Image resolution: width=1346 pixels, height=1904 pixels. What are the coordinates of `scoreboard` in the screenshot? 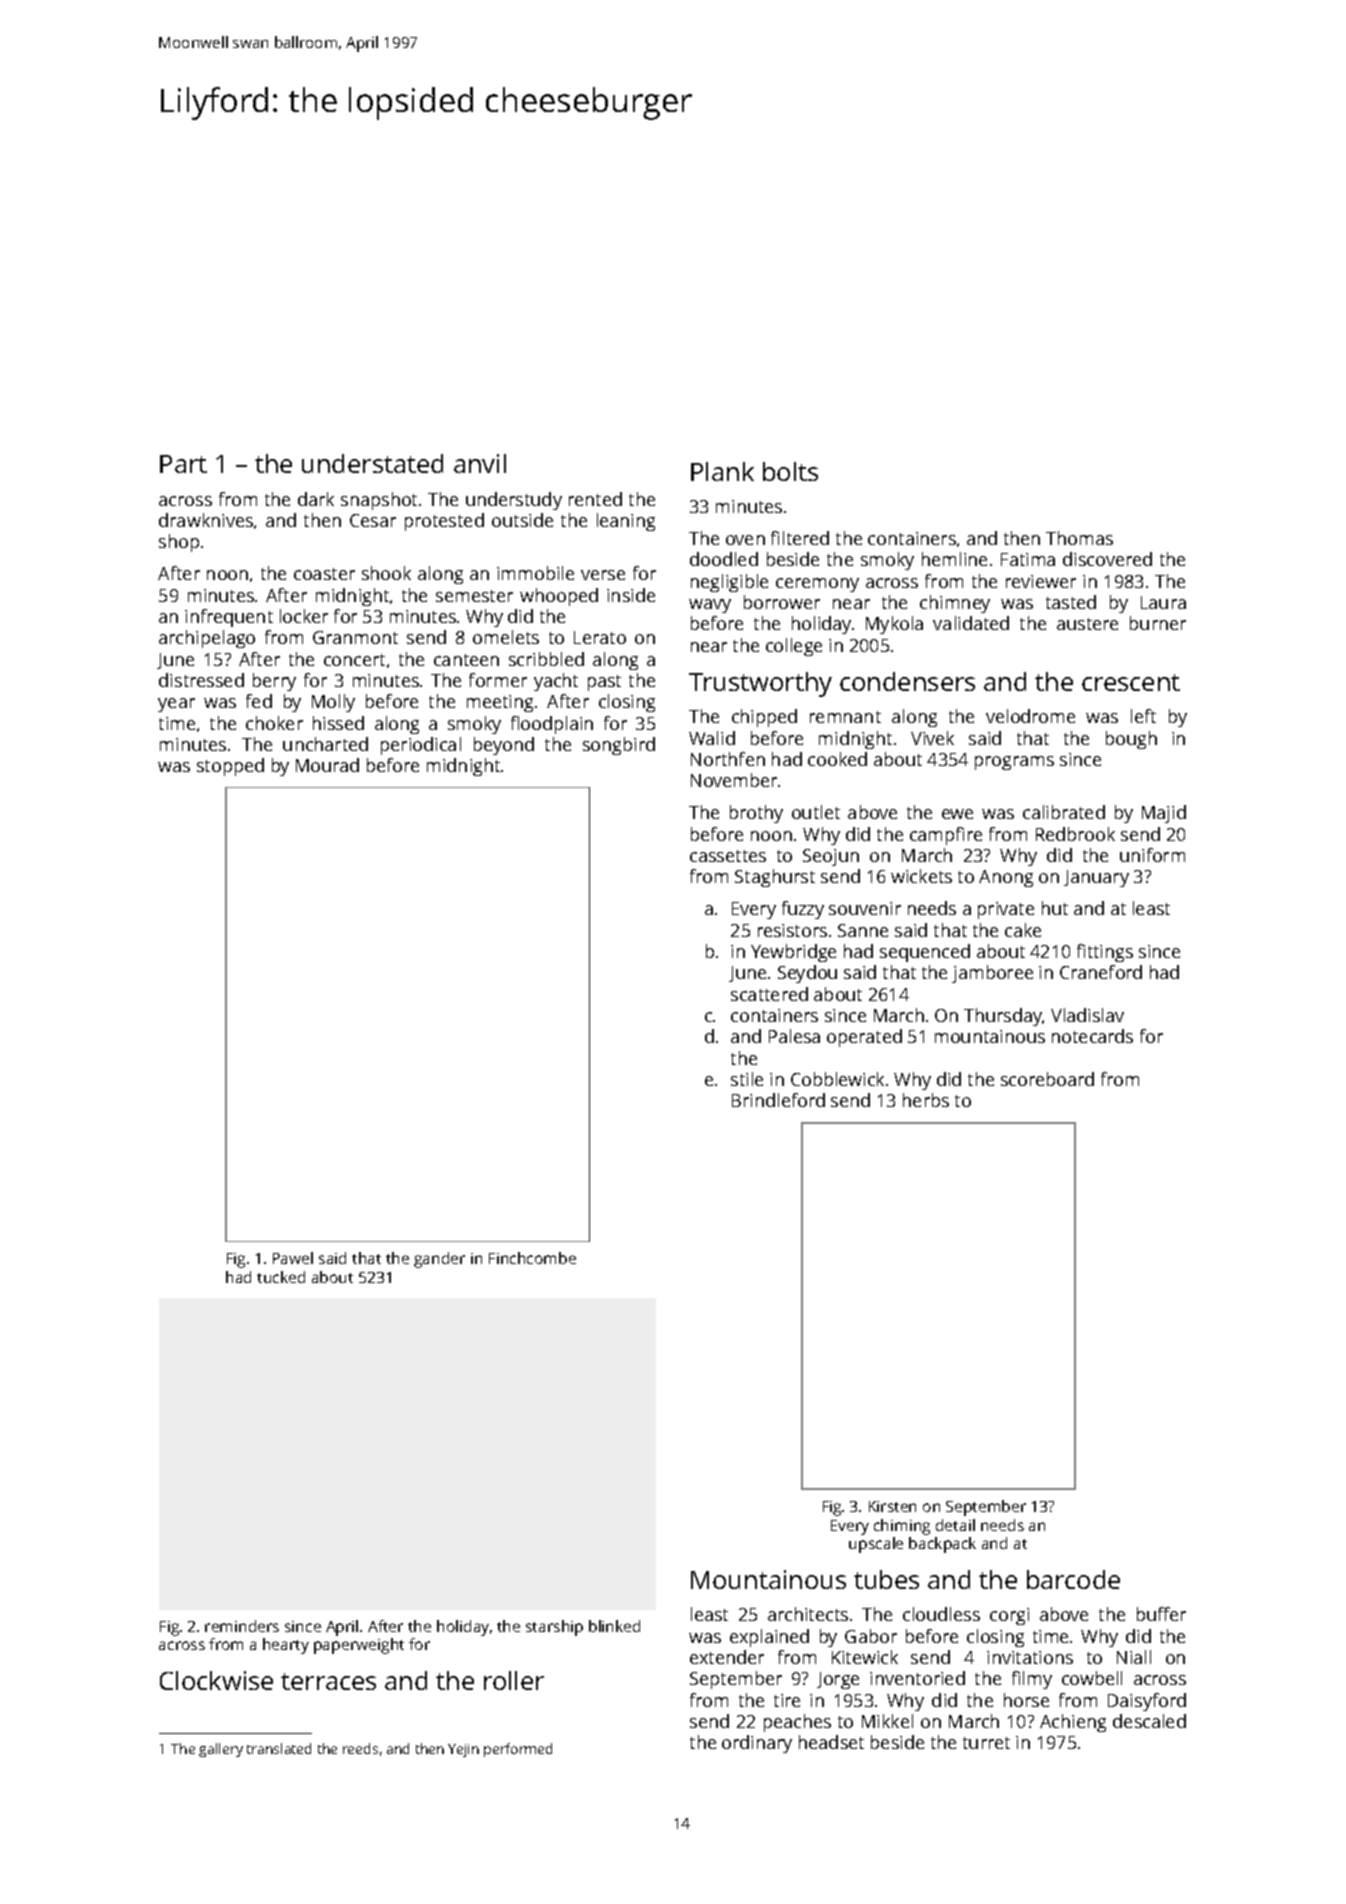 It's located at (1047, 1079).
